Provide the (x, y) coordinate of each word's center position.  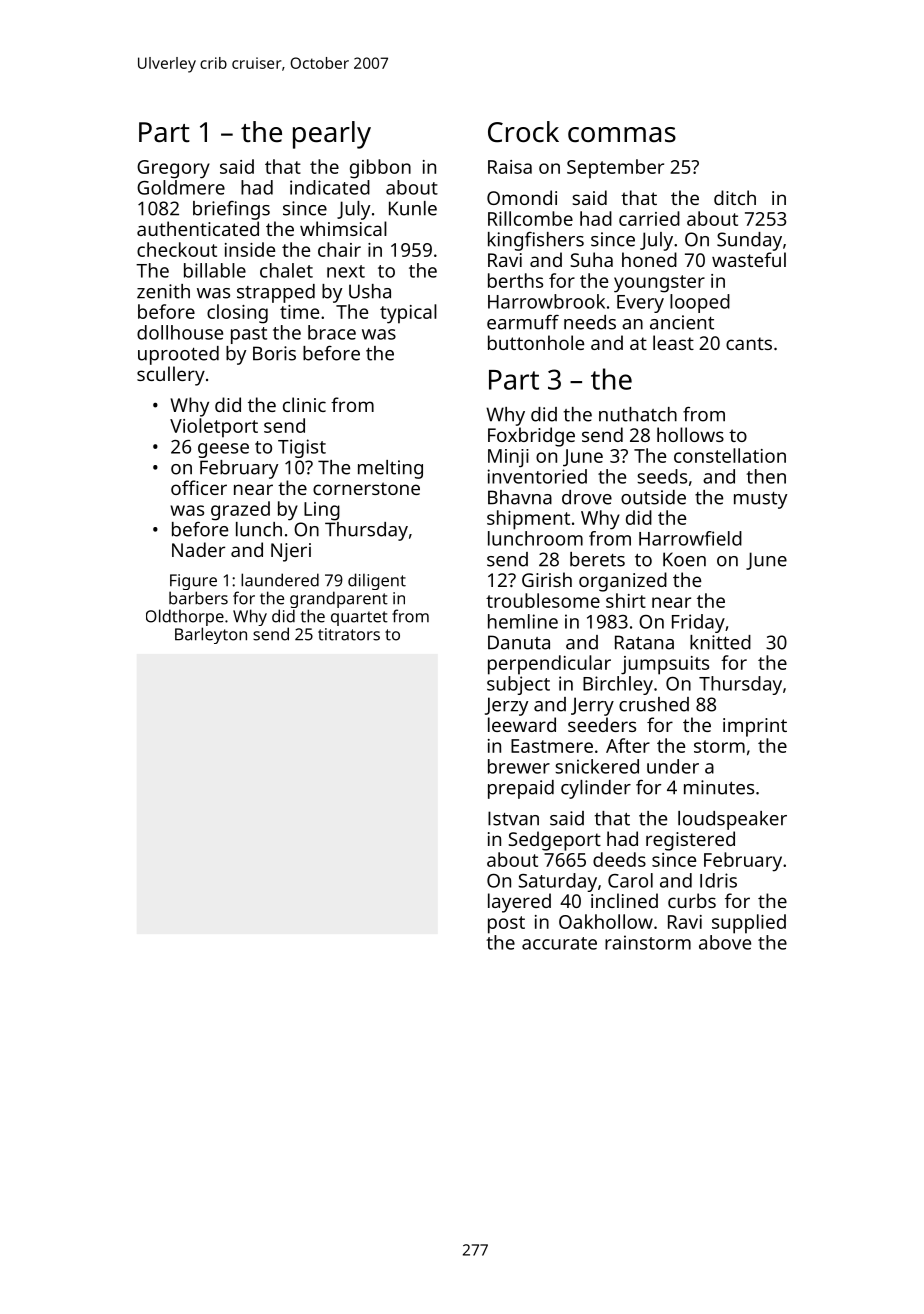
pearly (332, 135)
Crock (523, 132)
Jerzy (506, 706)
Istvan (513, 818)
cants (749, 343)
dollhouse (180, 332)
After (628, 745)
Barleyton (211, 635)
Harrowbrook (546, 301)
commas (622, 135)
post (506, 925)
